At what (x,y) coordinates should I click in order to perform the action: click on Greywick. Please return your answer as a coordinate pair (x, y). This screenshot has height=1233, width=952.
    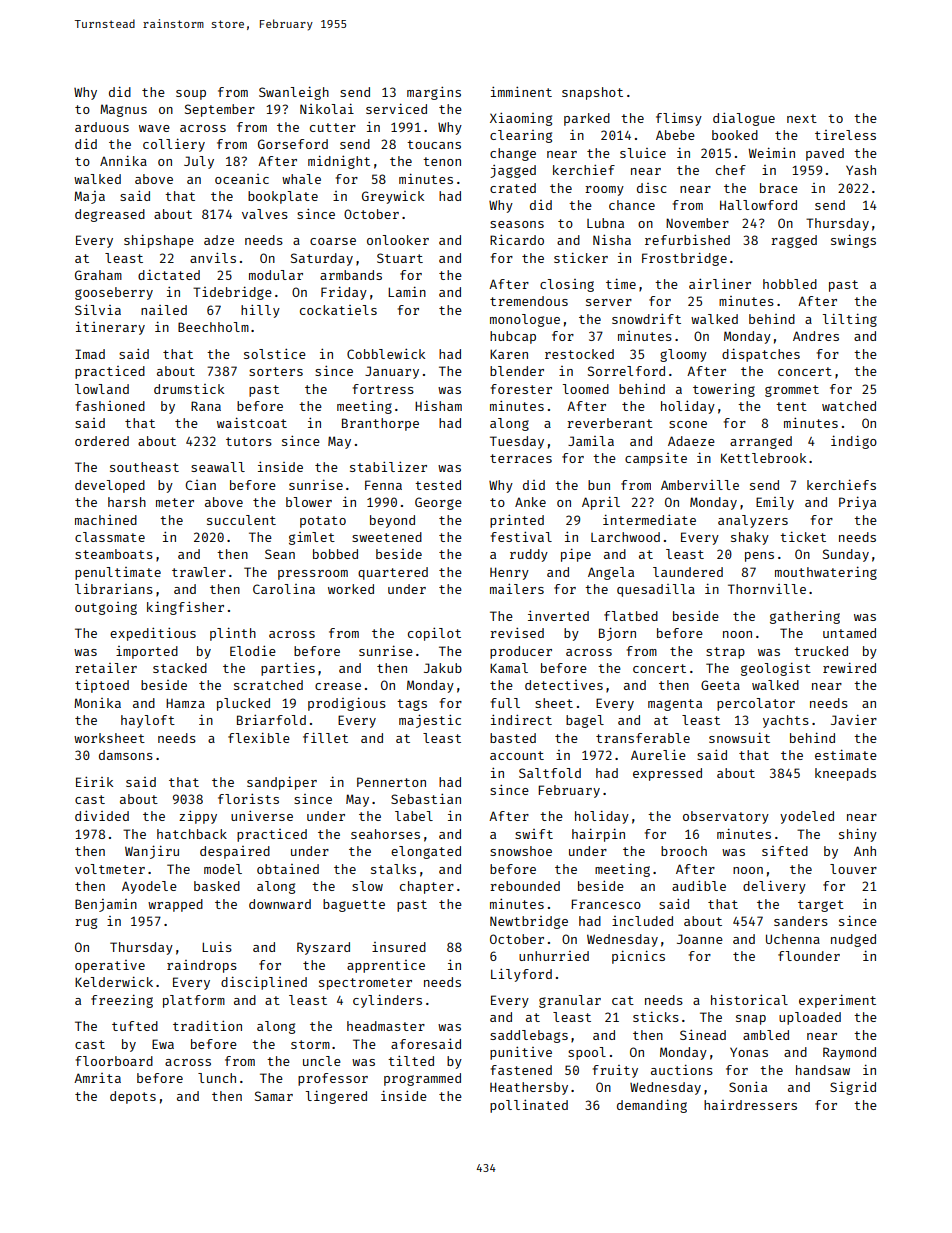
    Looking at the image, I should click on (393, 197).
